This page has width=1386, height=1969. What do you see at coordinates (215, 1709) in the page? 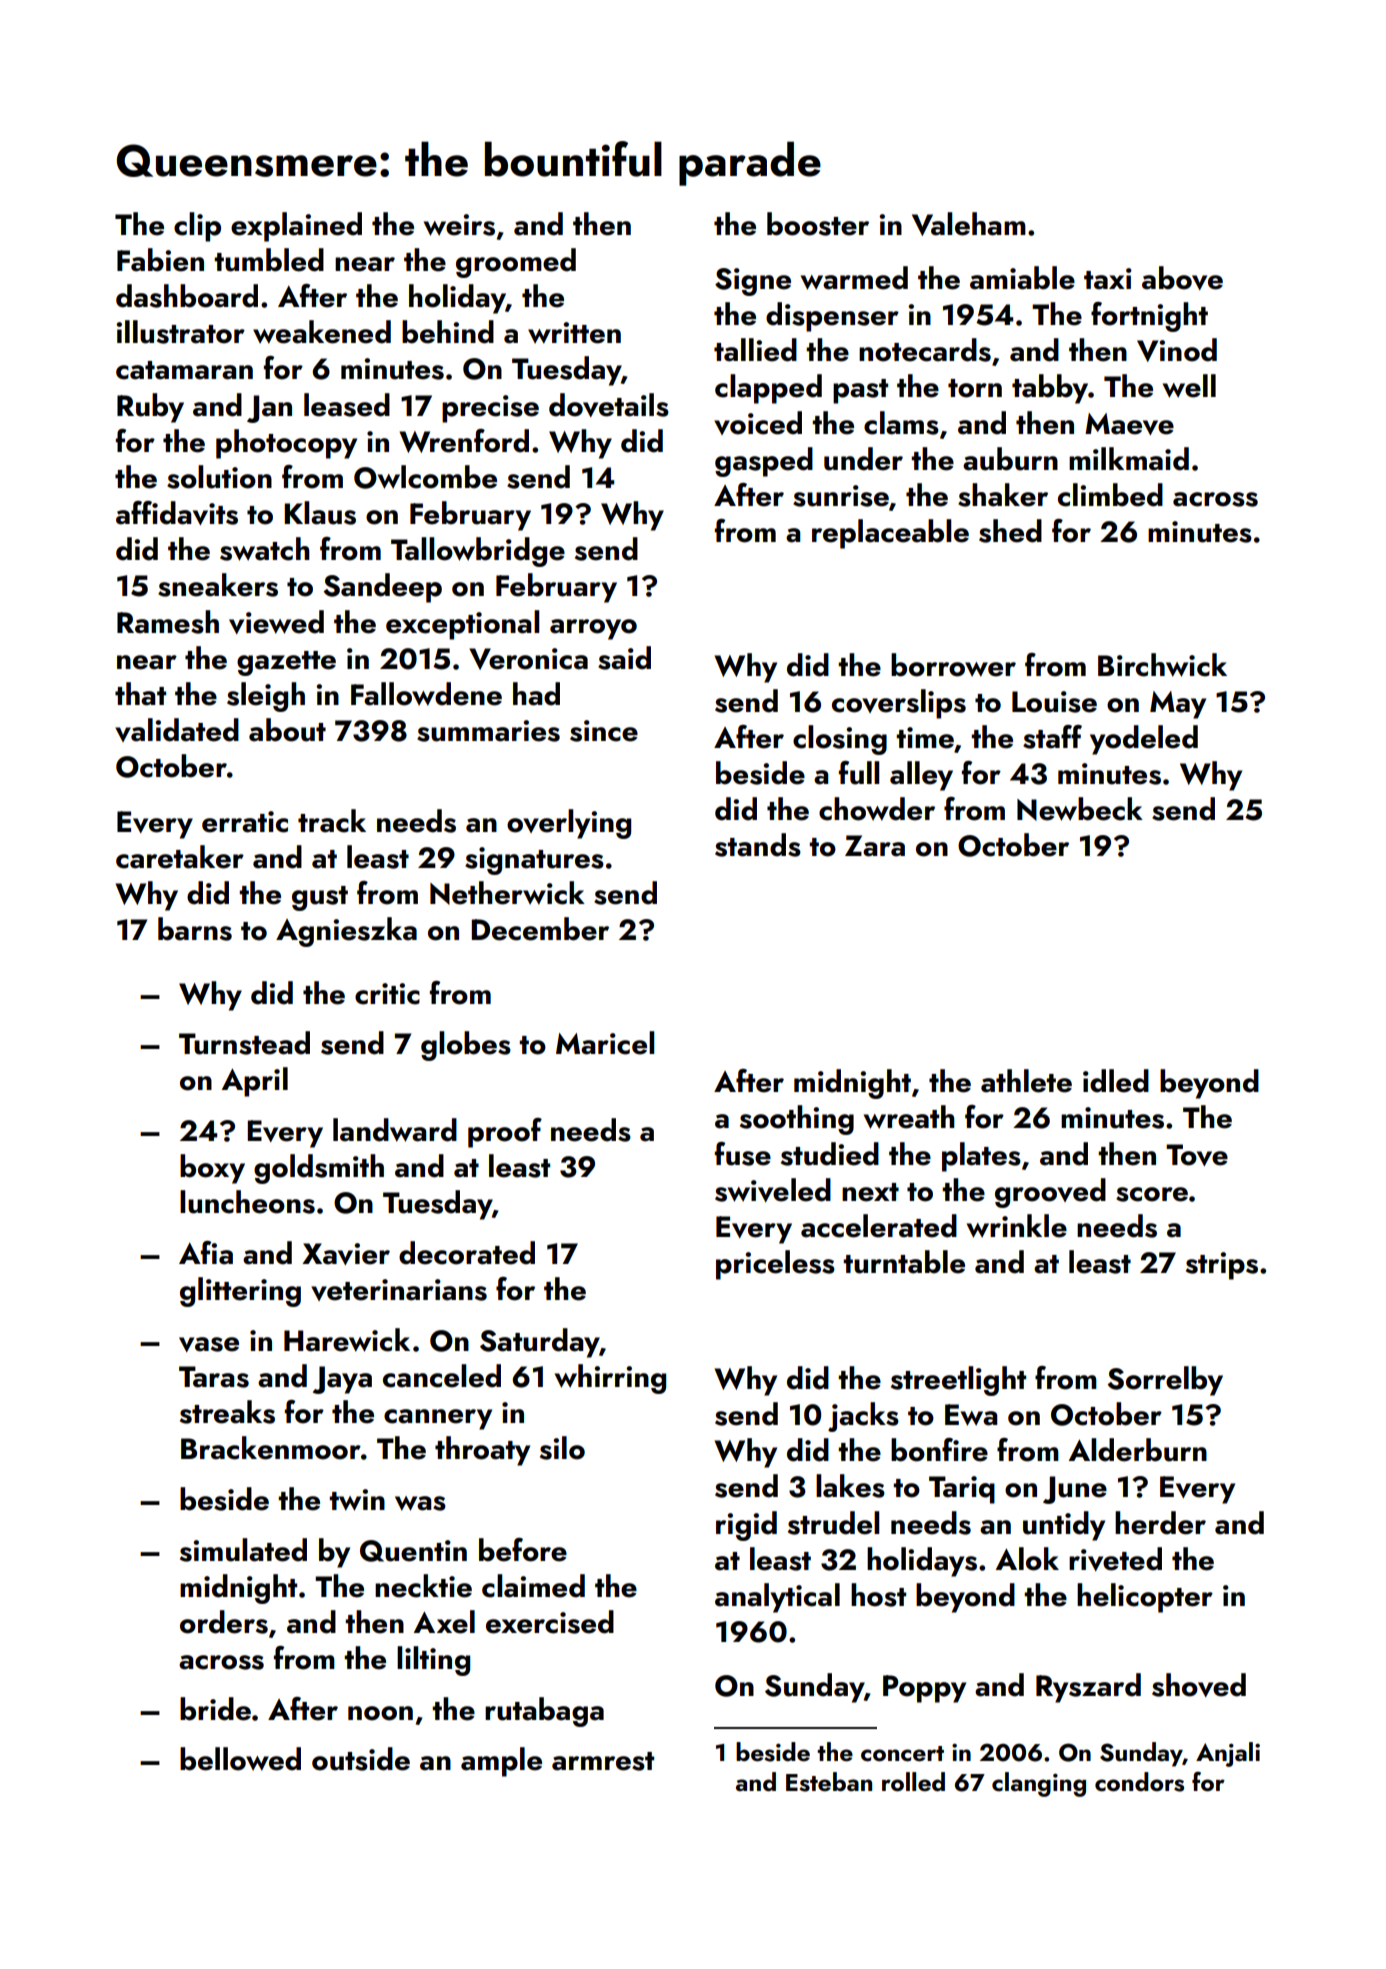
I see `bride` at bounding box center [215, 1709].
